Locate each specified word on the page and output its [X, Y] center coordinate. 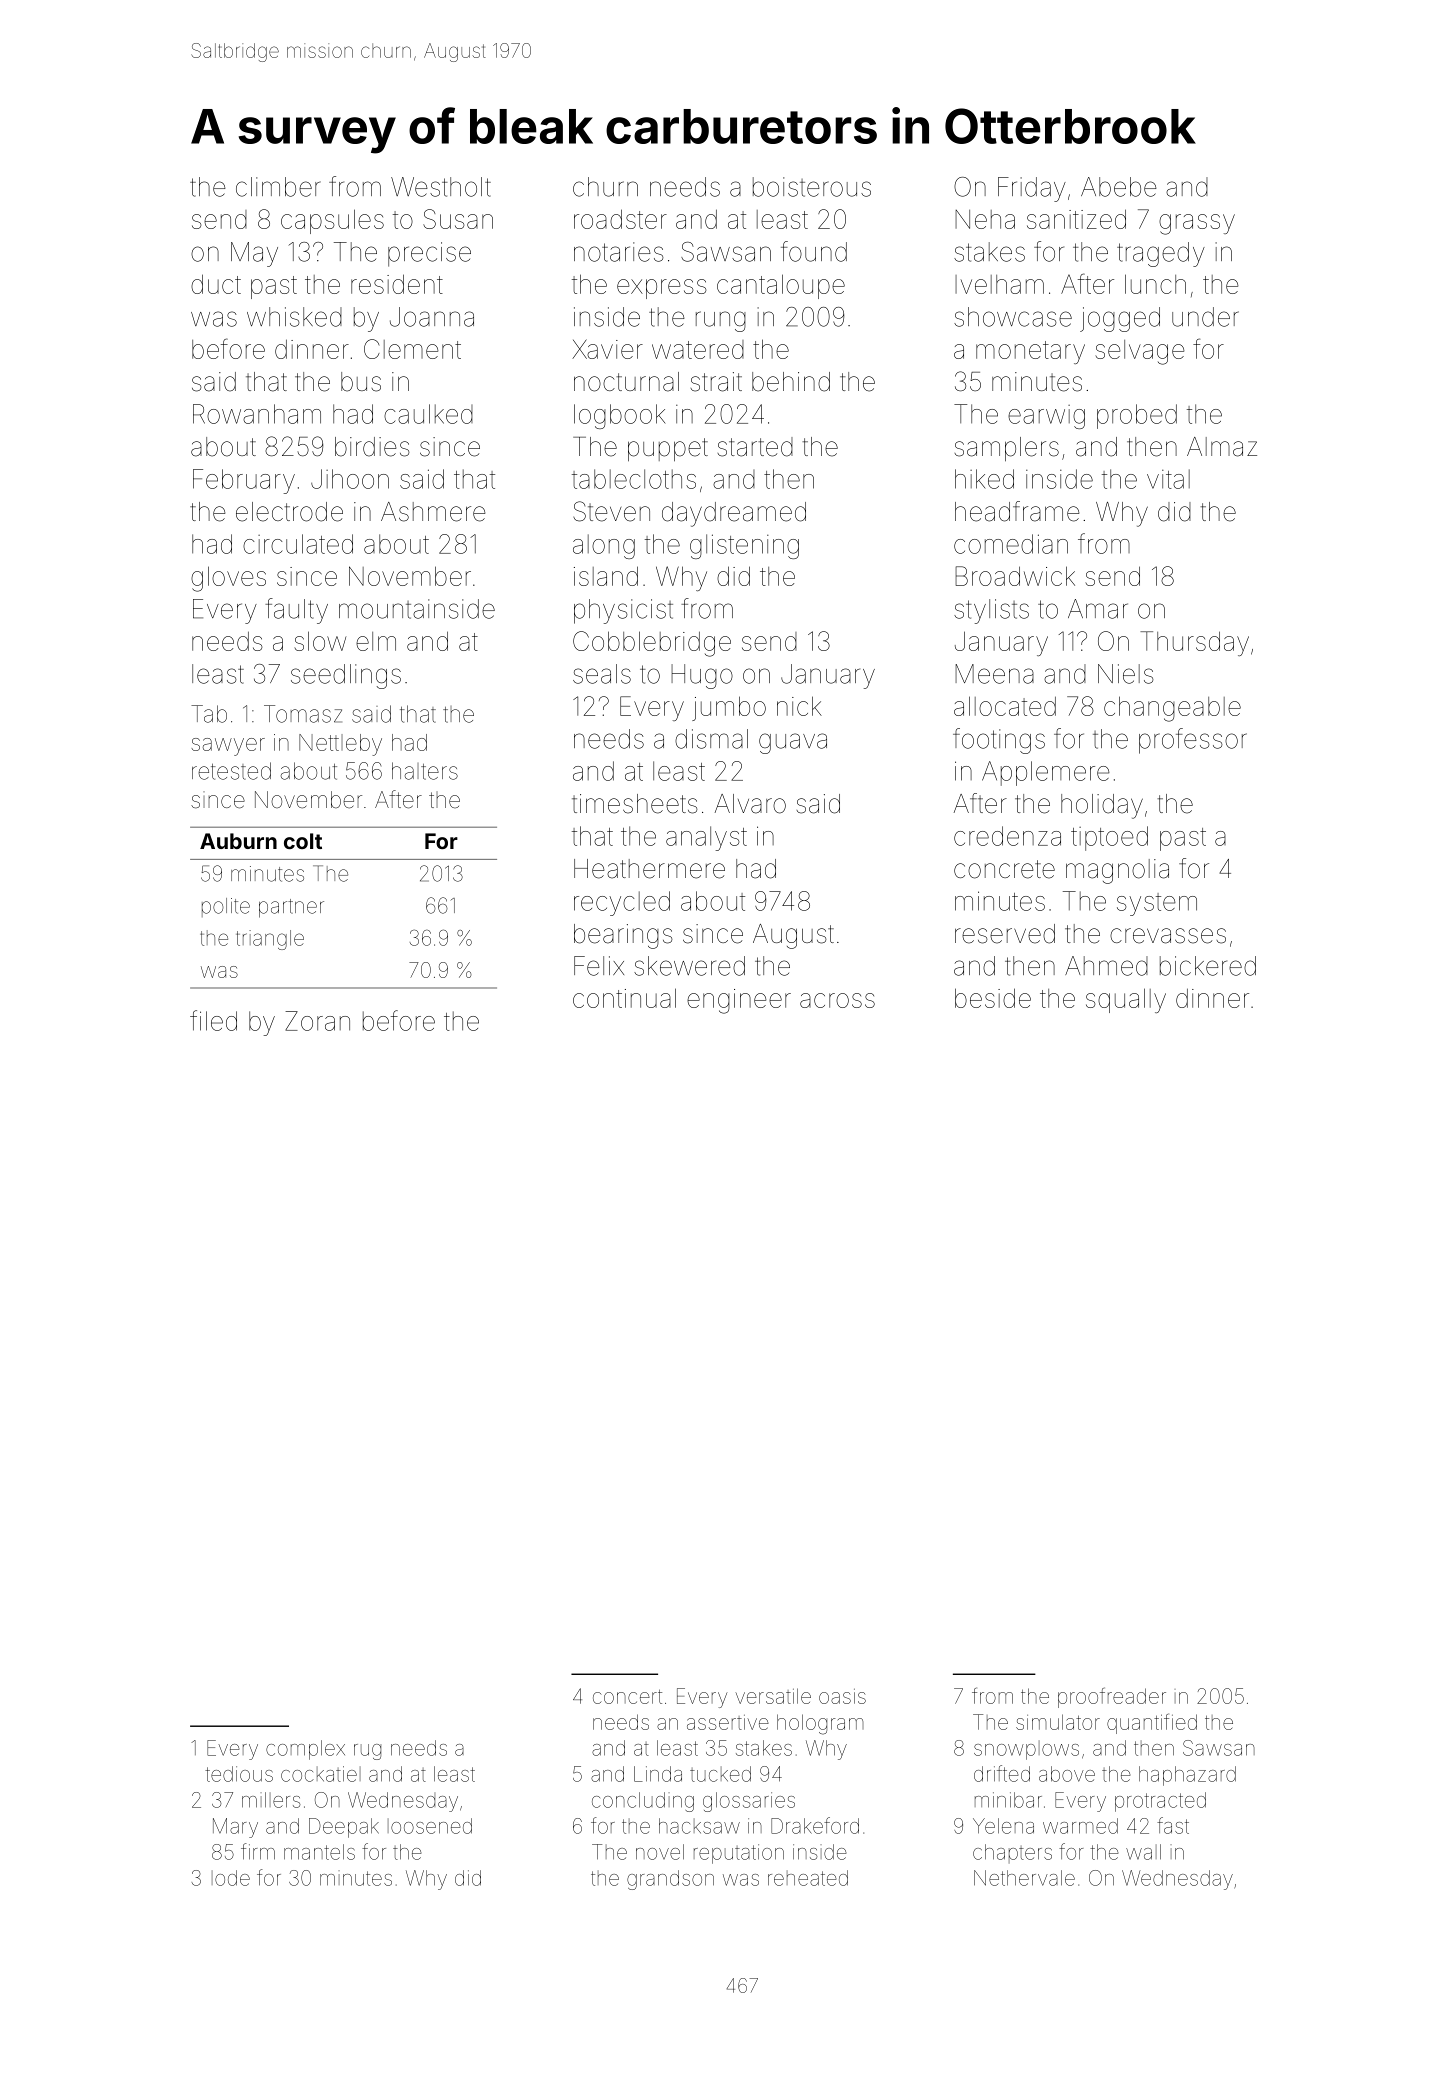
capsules [332, 221]
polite [226, 907]
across [837, 1000]
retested [231, 771]
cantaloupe [781, 286]
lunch [1155, 284]
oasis [842, 1696]
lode [231, 1878]
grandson [670, 1880]
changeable [1172, 709]
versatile [773, 1696]
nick [799, 706]
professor [1193, 741]
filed [213, 1020]
